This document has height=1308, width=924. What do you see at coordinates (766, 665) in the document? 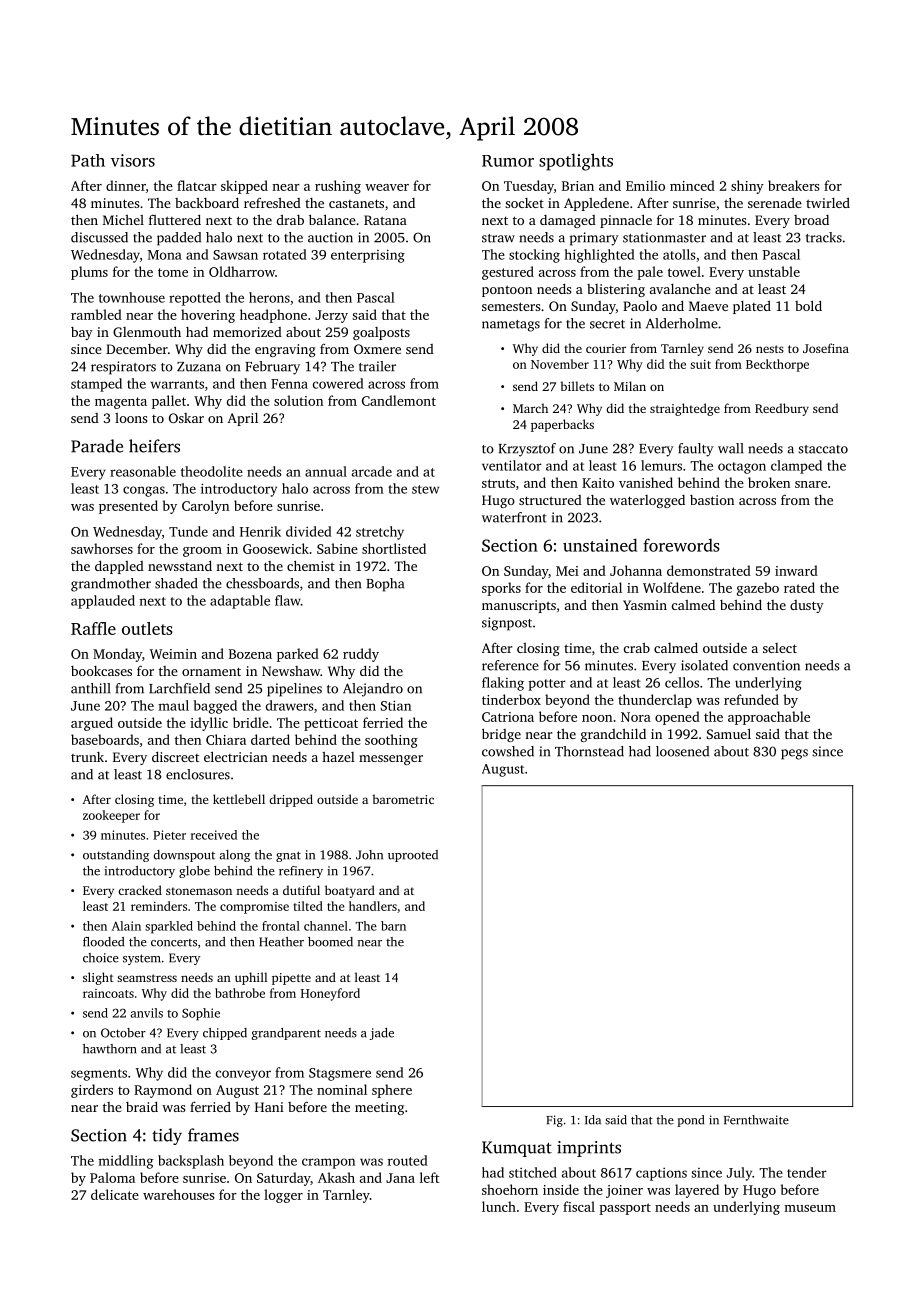
I see `convention` at bounding box center [766, 665].
